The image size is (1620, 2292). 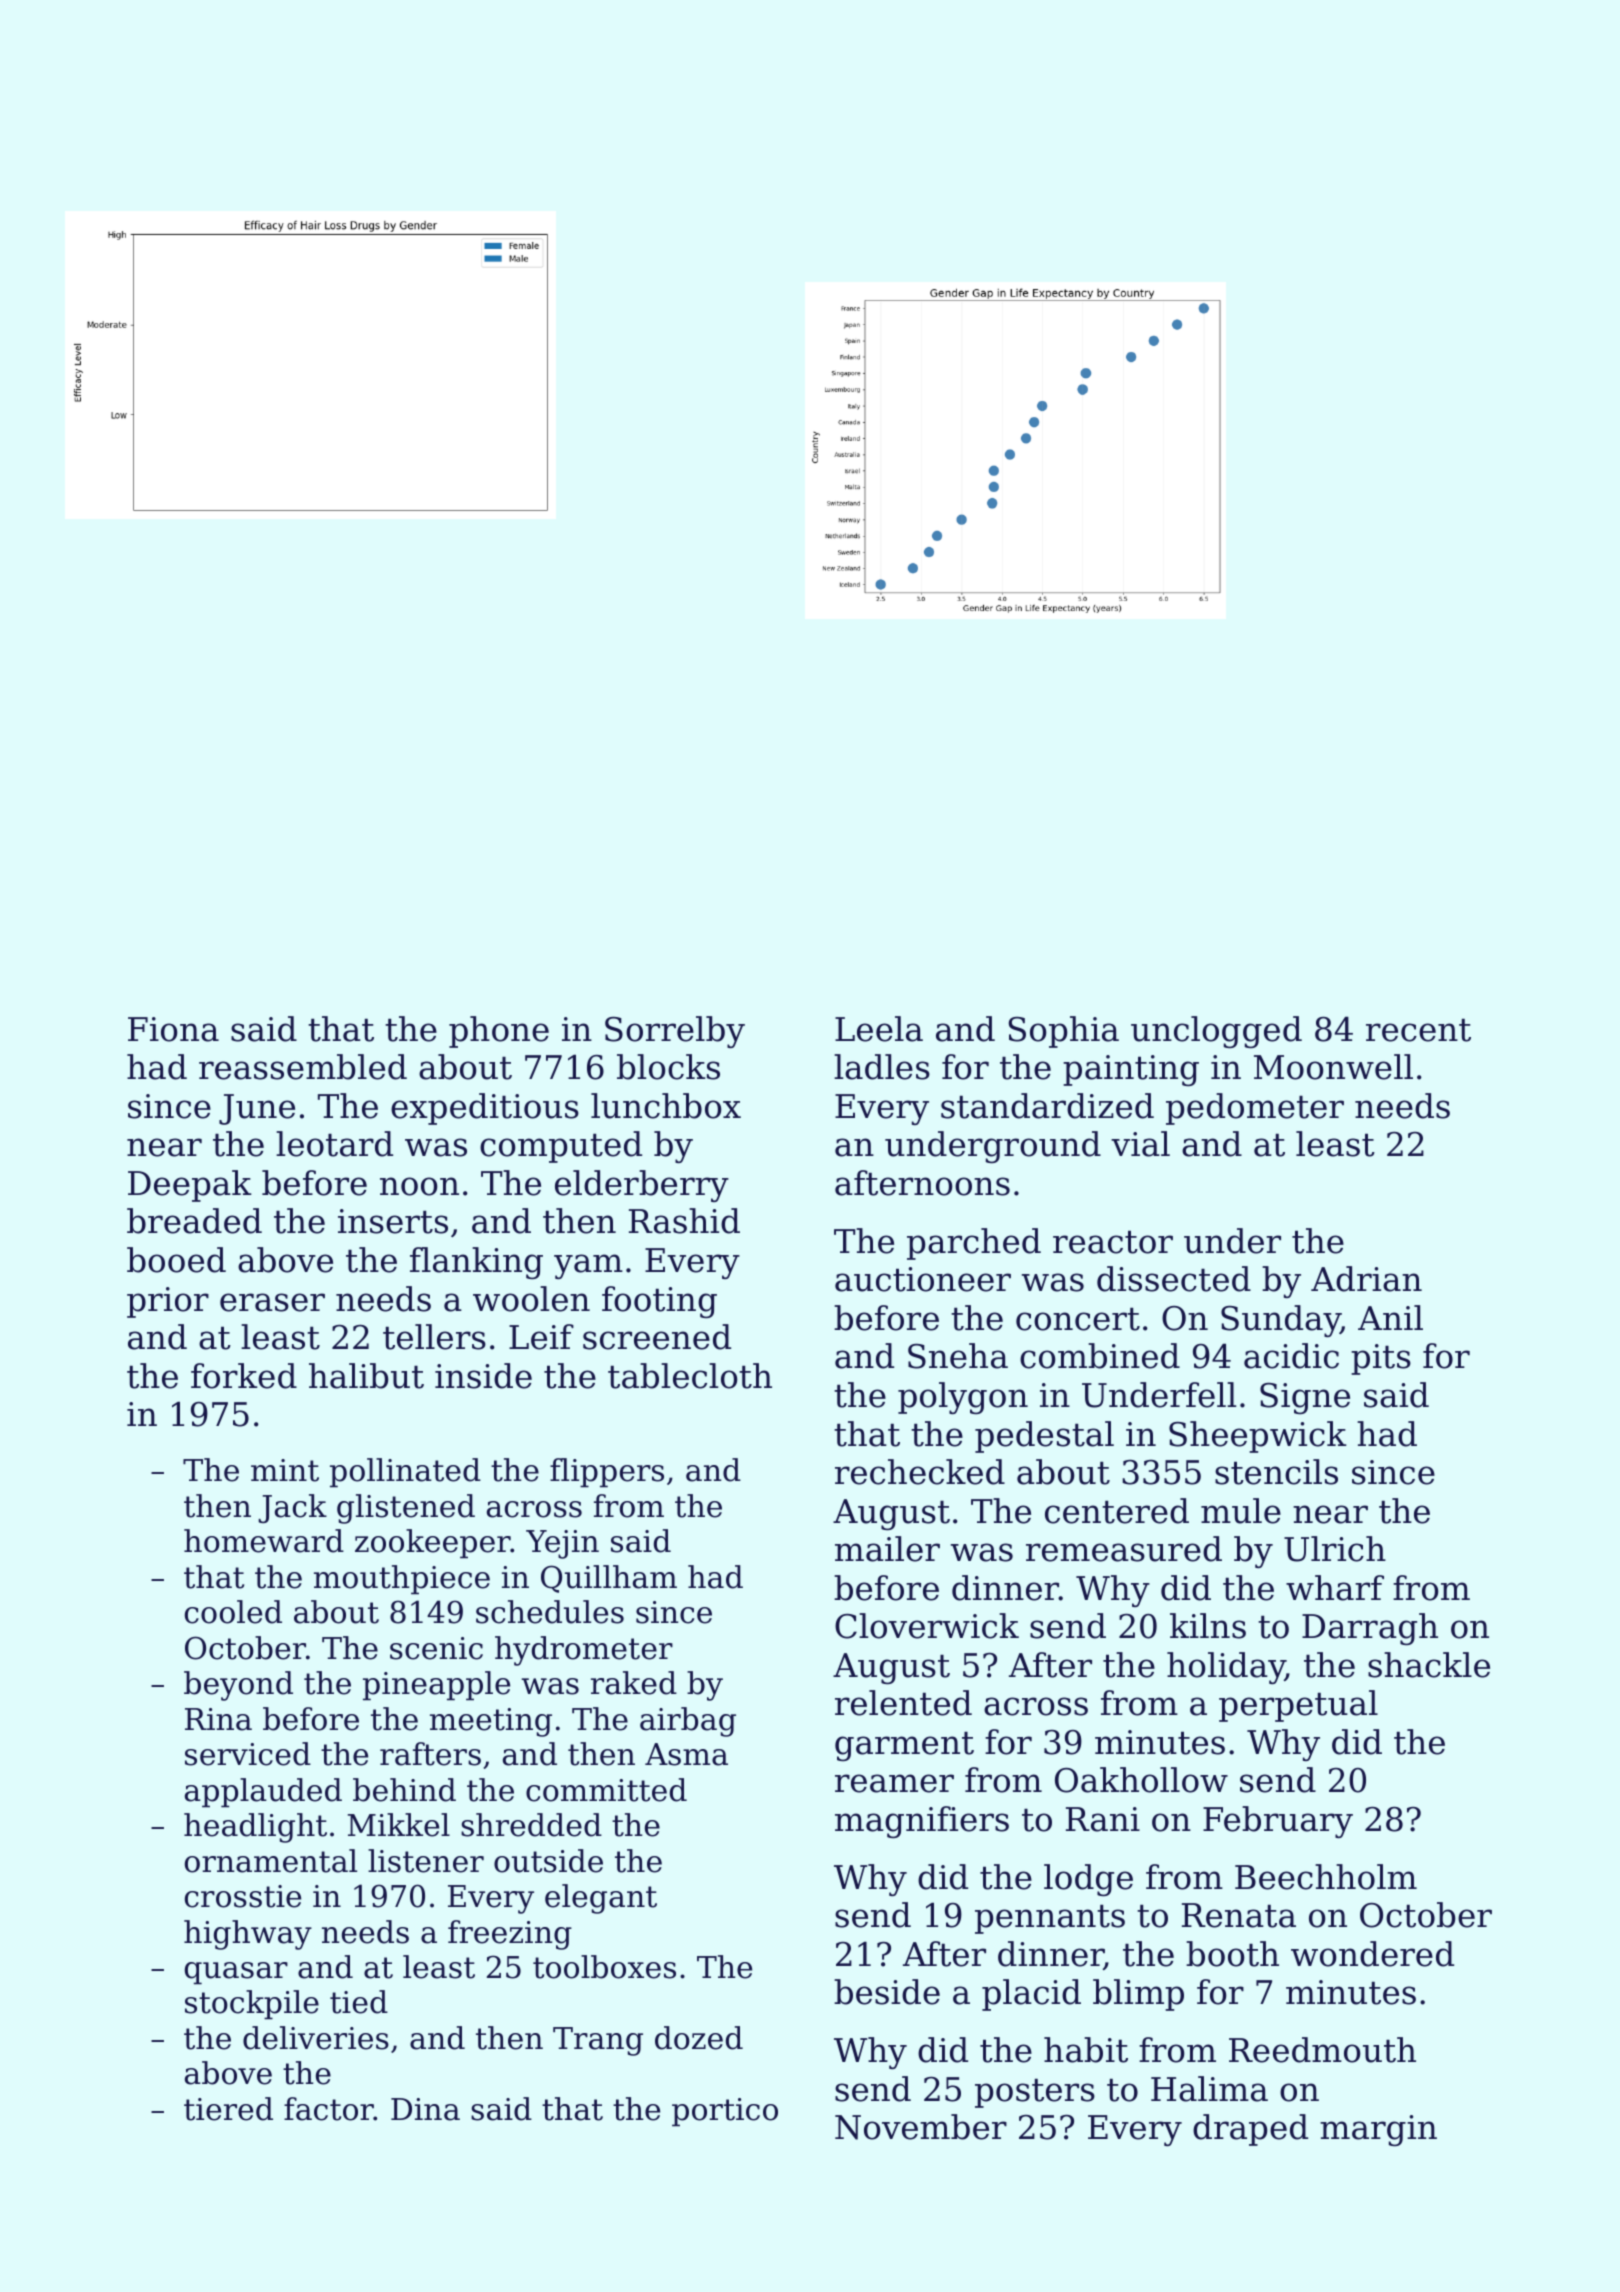 What do you see at coordinates (238, 1686) in the screenshot?
I see `beyond` at bounding box center [238, 1686].
